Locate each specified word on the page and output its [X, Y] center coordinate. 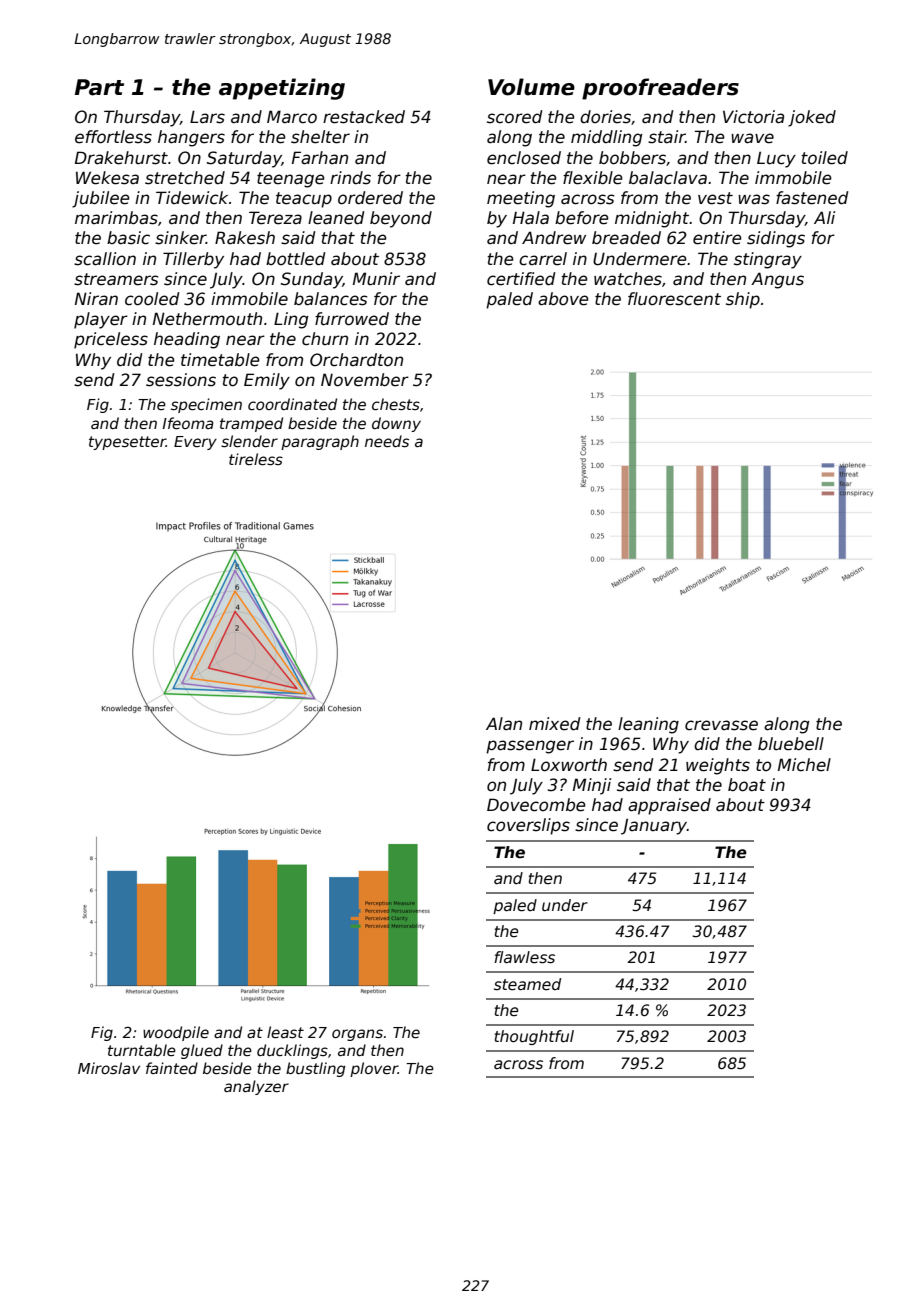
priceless [111, 340]
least [285, 1032]
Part [99, 87]
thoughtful [534, 1037]
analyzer [256, 1087]
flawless [524, 957]
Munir [376, 278]
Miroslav [109, 1068]
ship [743, 300]
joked [812, 118]
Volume [531, 87]
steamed [527, 984]
